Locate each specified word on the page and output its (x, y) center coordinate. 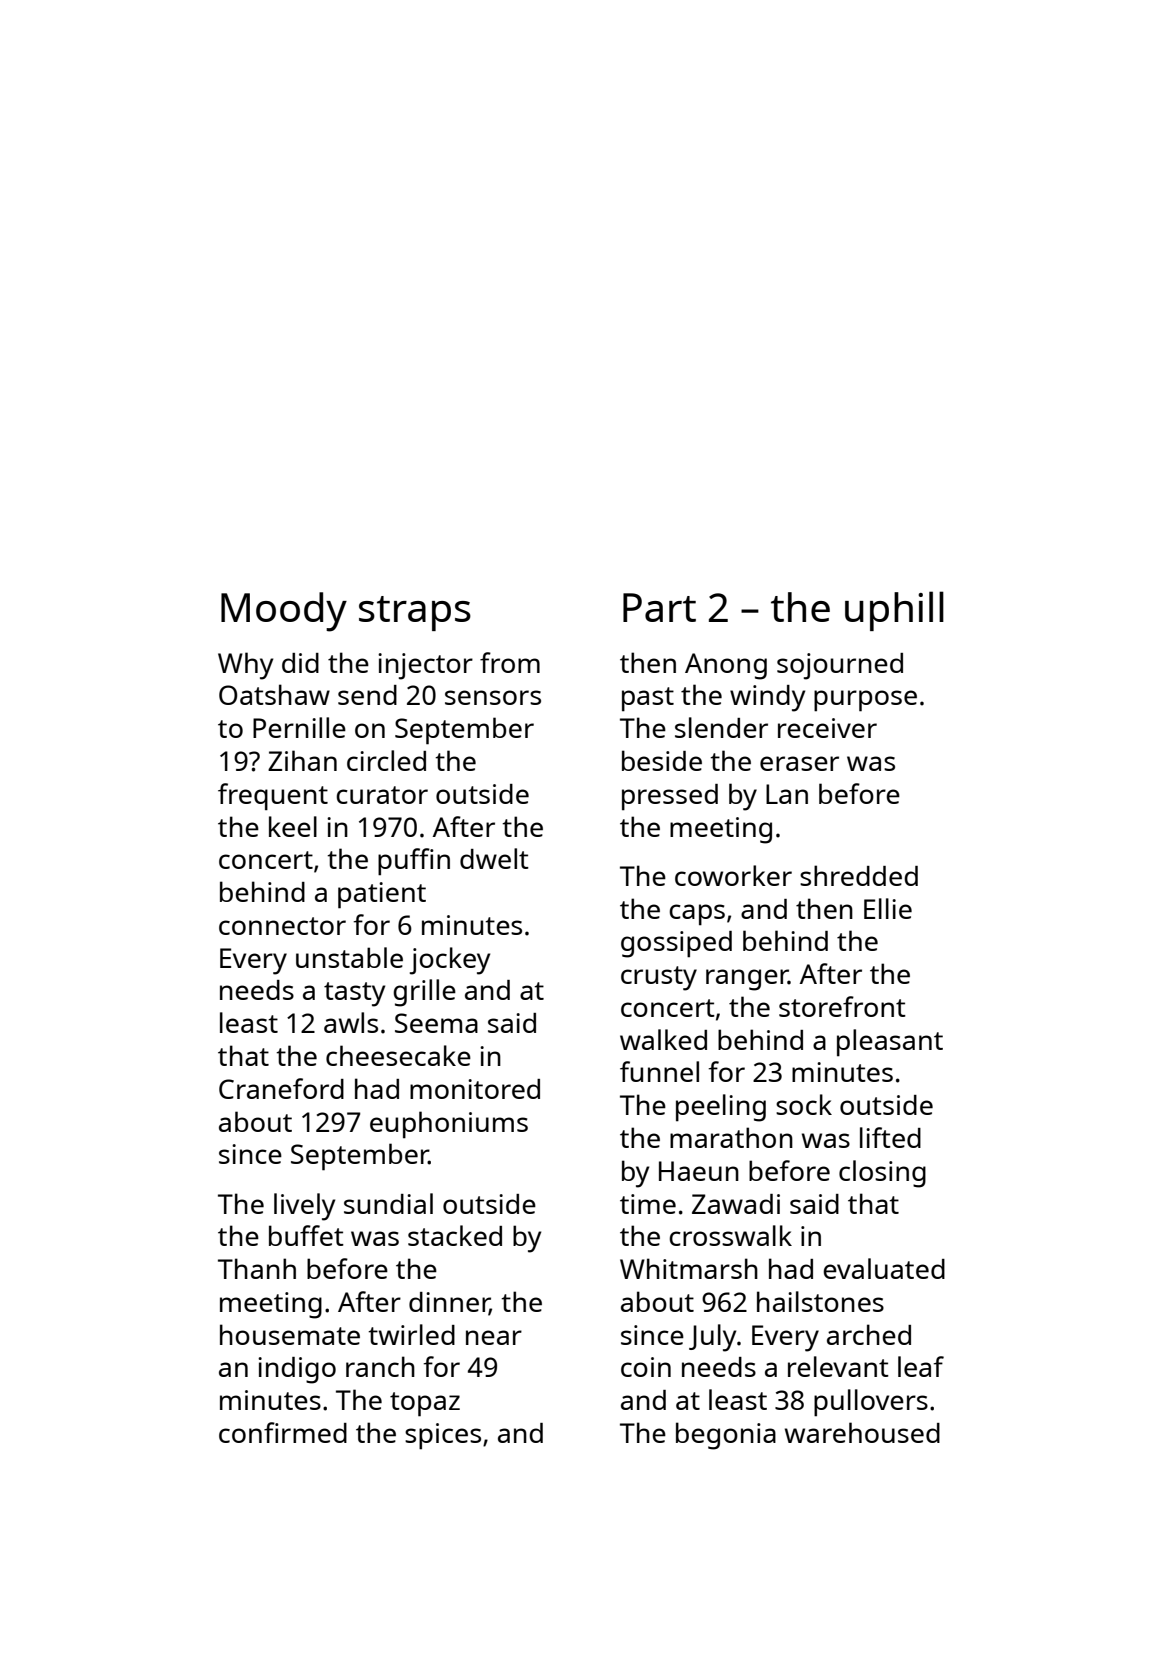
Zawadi (736, 1204)
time (648, 1204)
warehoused (862, 1432)
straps (415, 613)
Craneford (281, 1088)
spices (443, 1436)
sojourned (840, 666)
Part (659, 607)
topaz (425, 1404)
